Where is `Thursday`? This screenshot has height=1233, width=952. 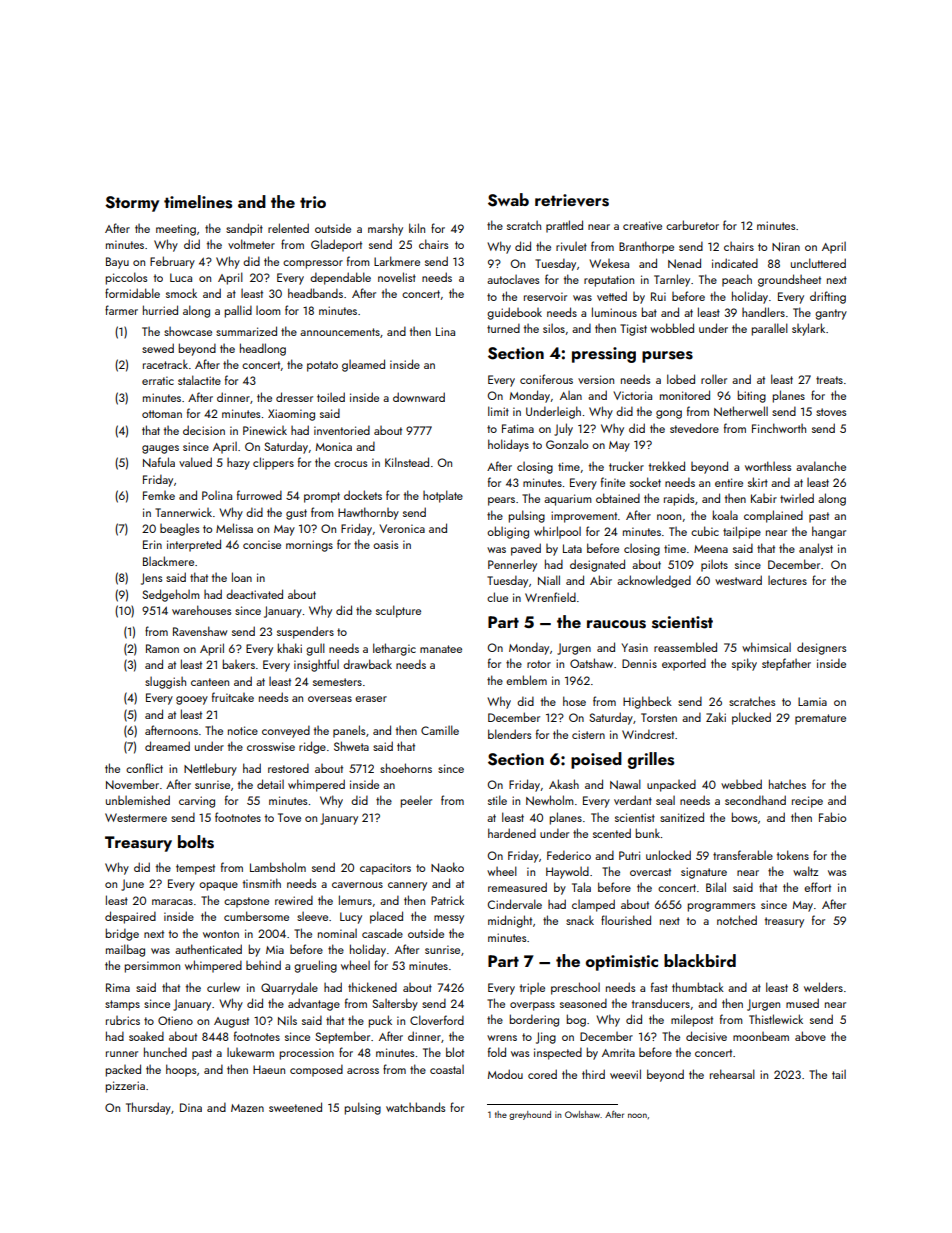
Thursday is located at coordinates (148, 1108).
